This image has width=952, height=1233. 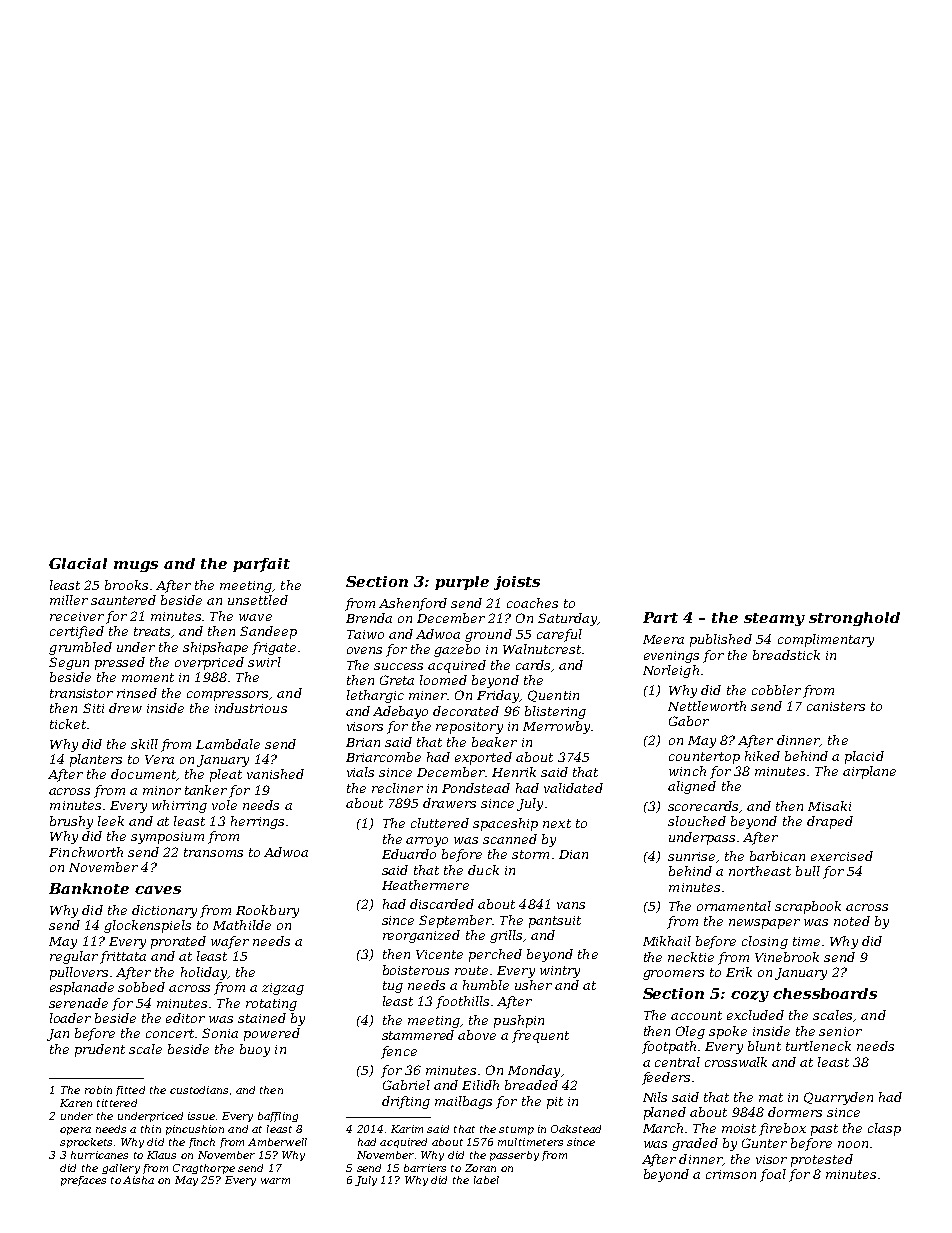 What do you see at coordinates (707, 706) in the image?
I see `Nettleworth` at bounding box center [707, 706].
